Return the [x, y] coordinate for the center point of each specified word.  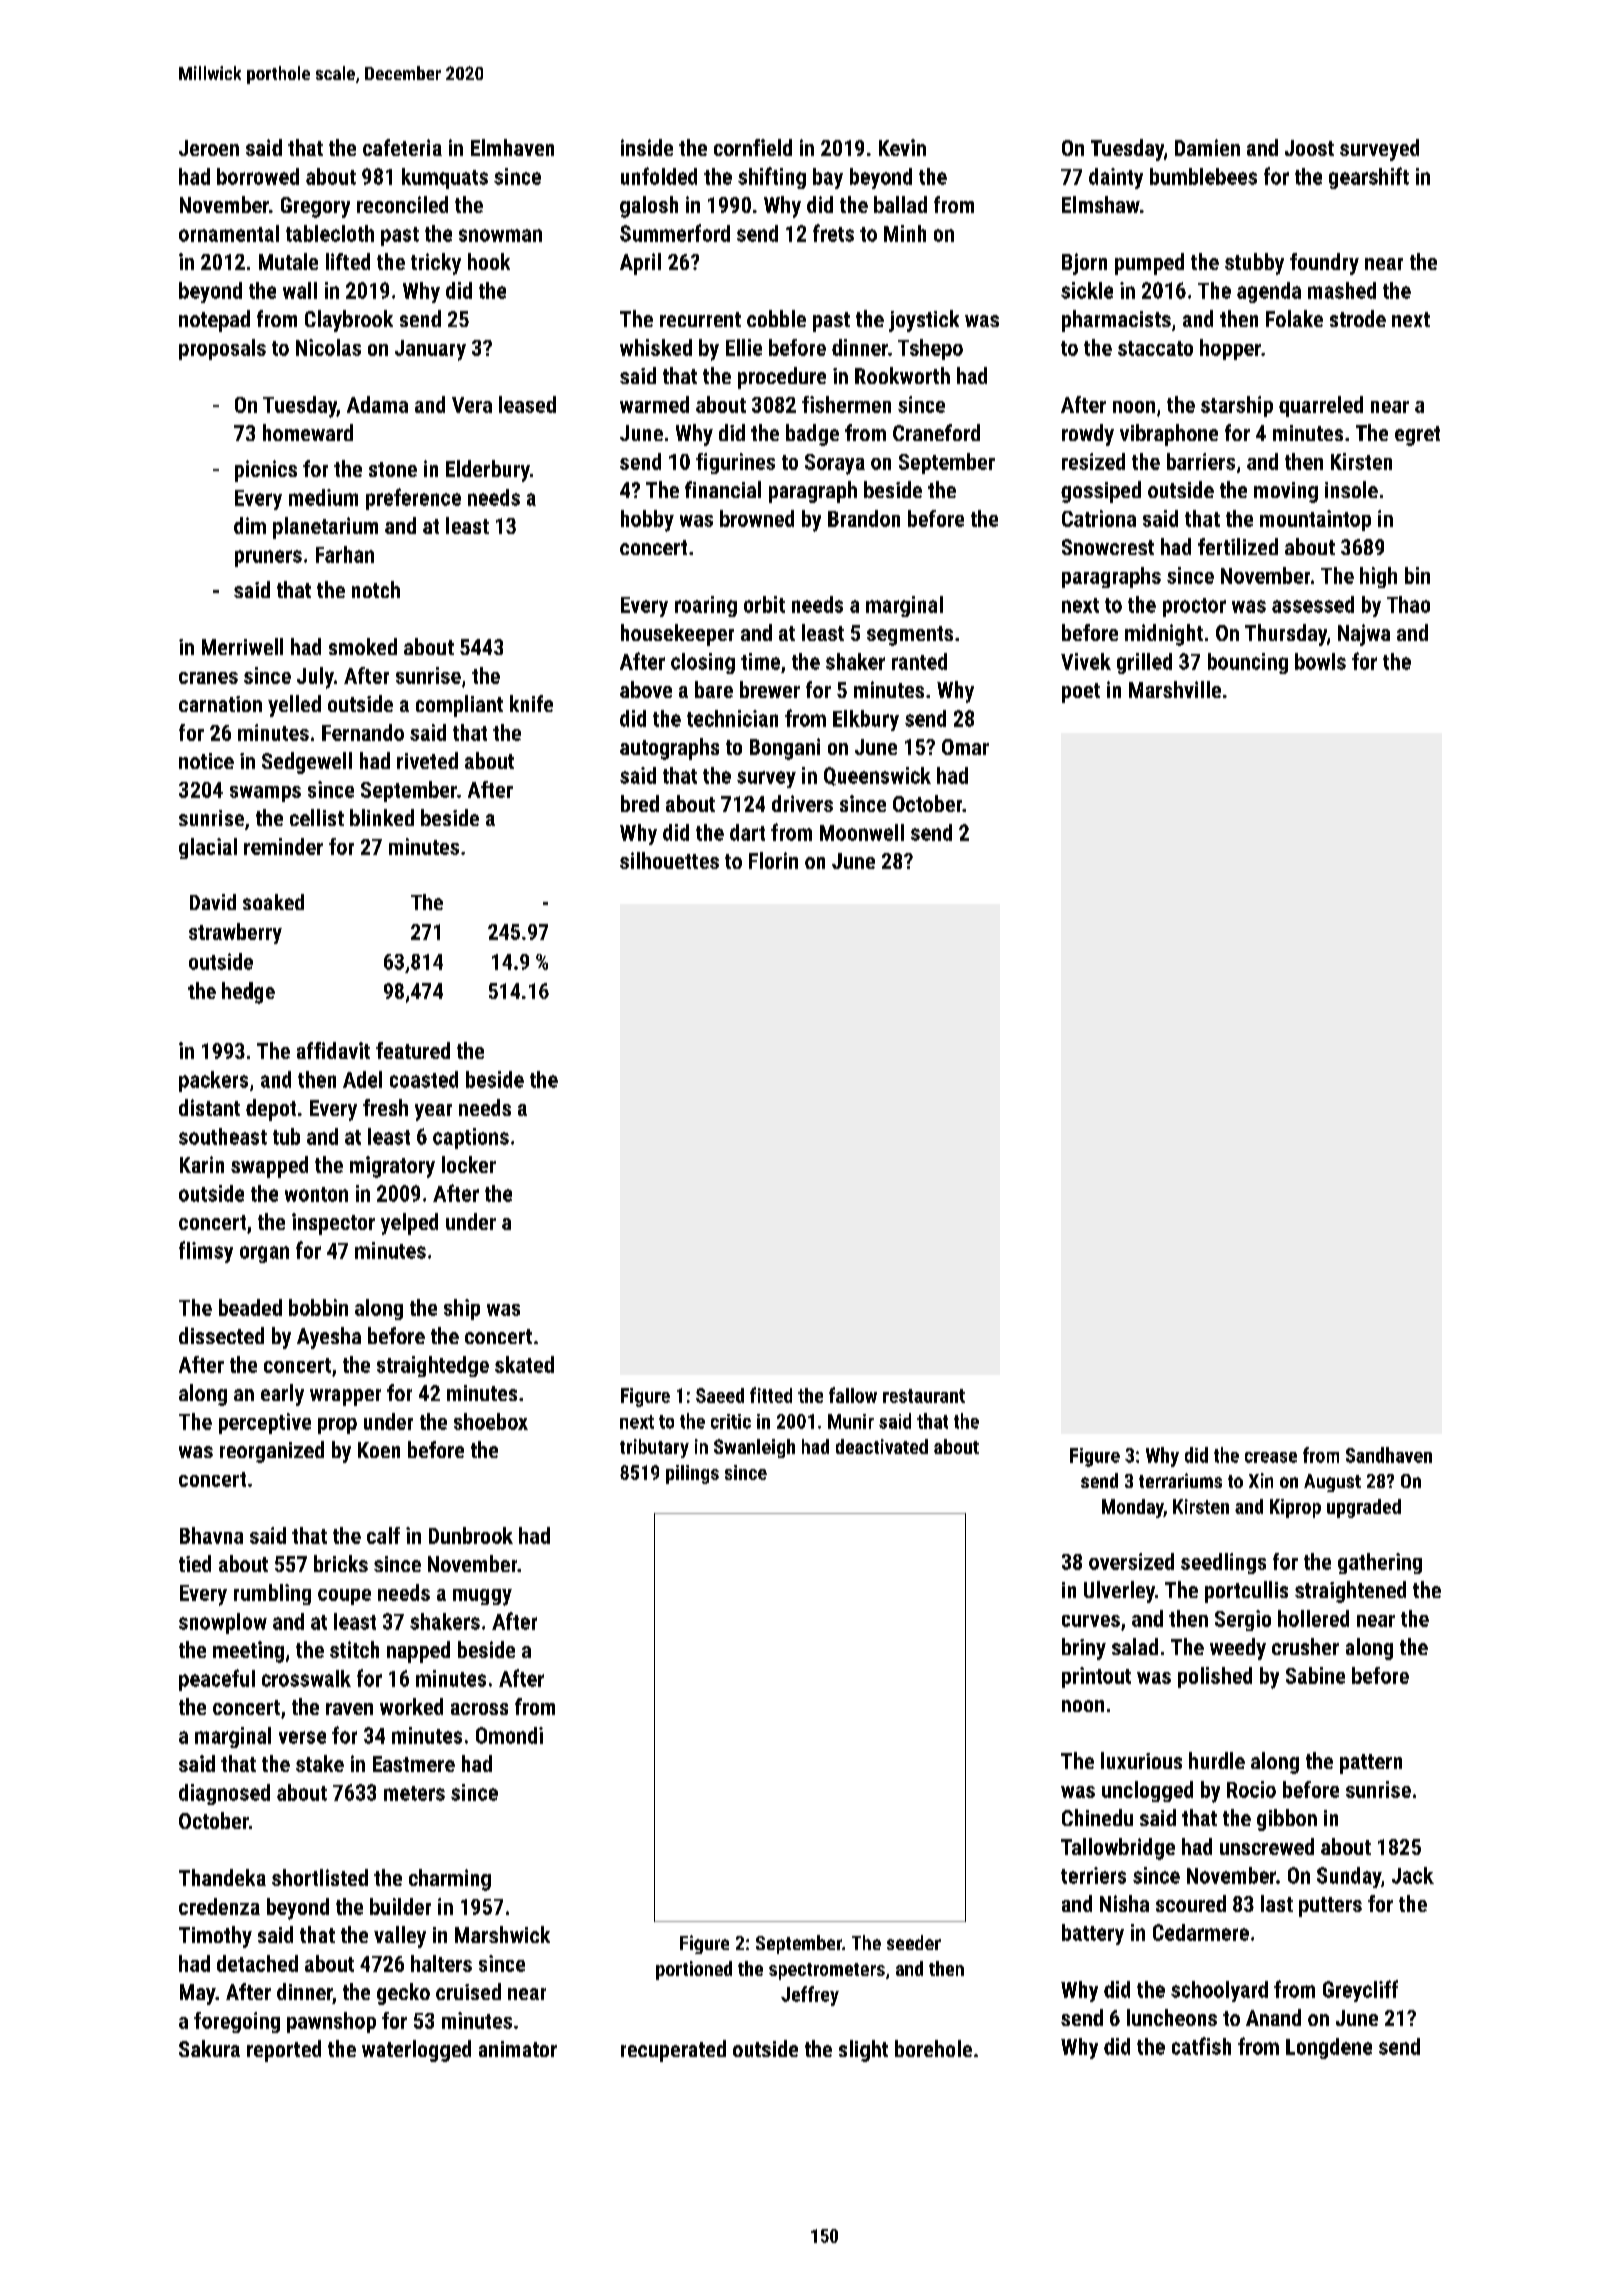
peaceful [217, 1680]
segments [910, 636]
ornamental [229, 233]
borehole [933, 2048]
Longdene [1329, 2048]
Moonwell [862, 832]
